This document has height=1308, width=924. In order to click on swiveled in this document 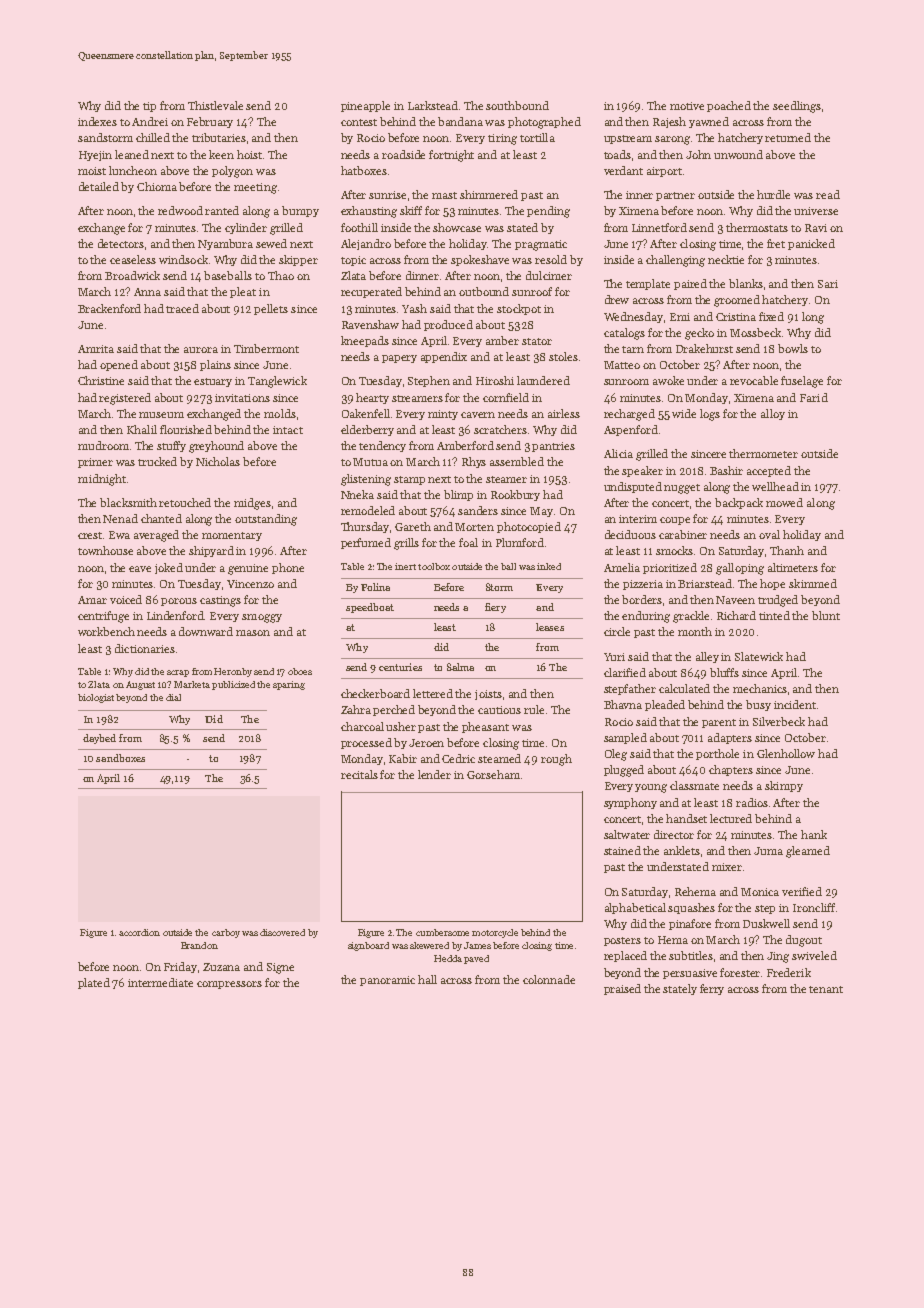, I will do `click(814, 955)`.
